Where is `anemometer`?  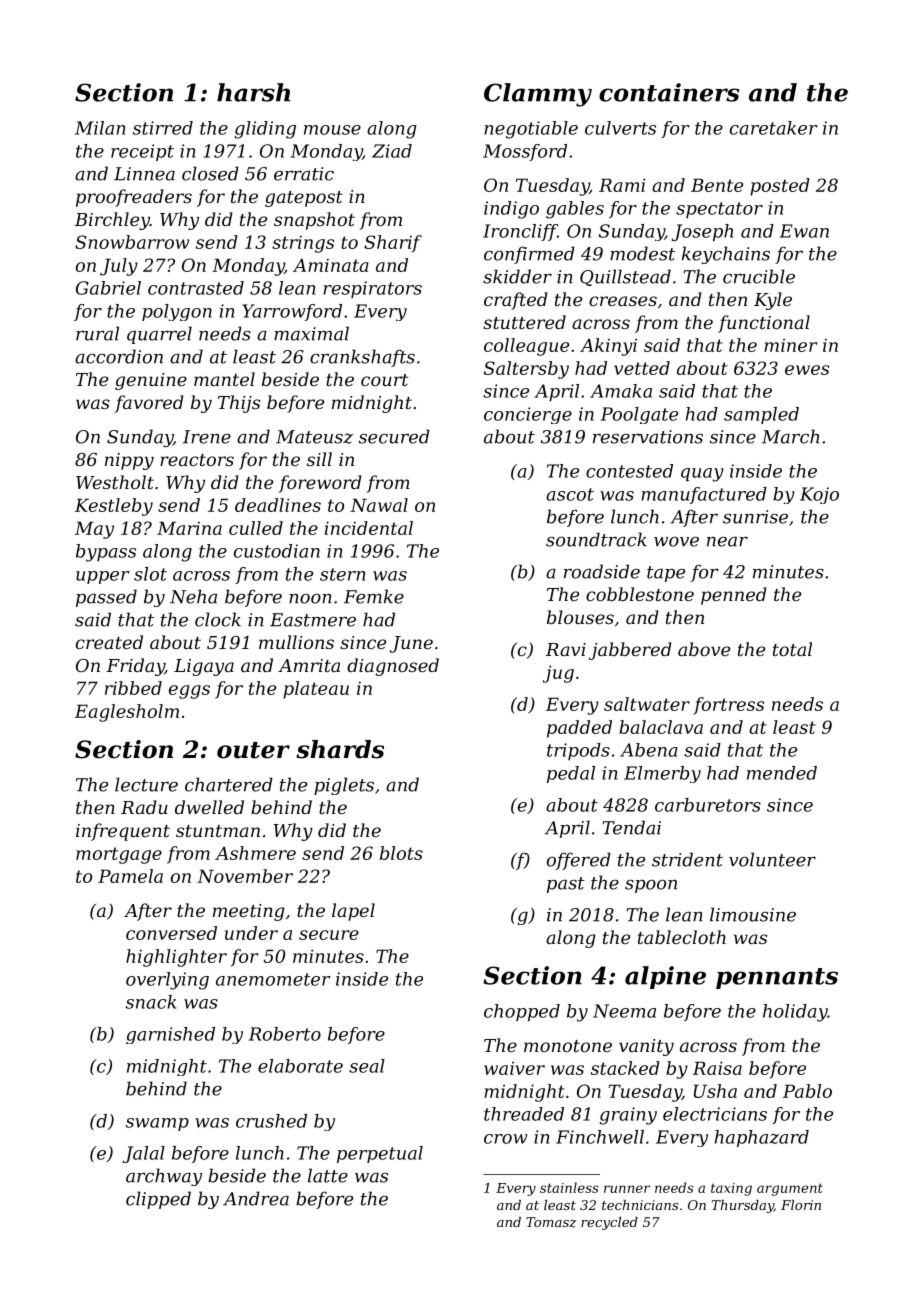
anemometer is located at coordinates (273, 979).
